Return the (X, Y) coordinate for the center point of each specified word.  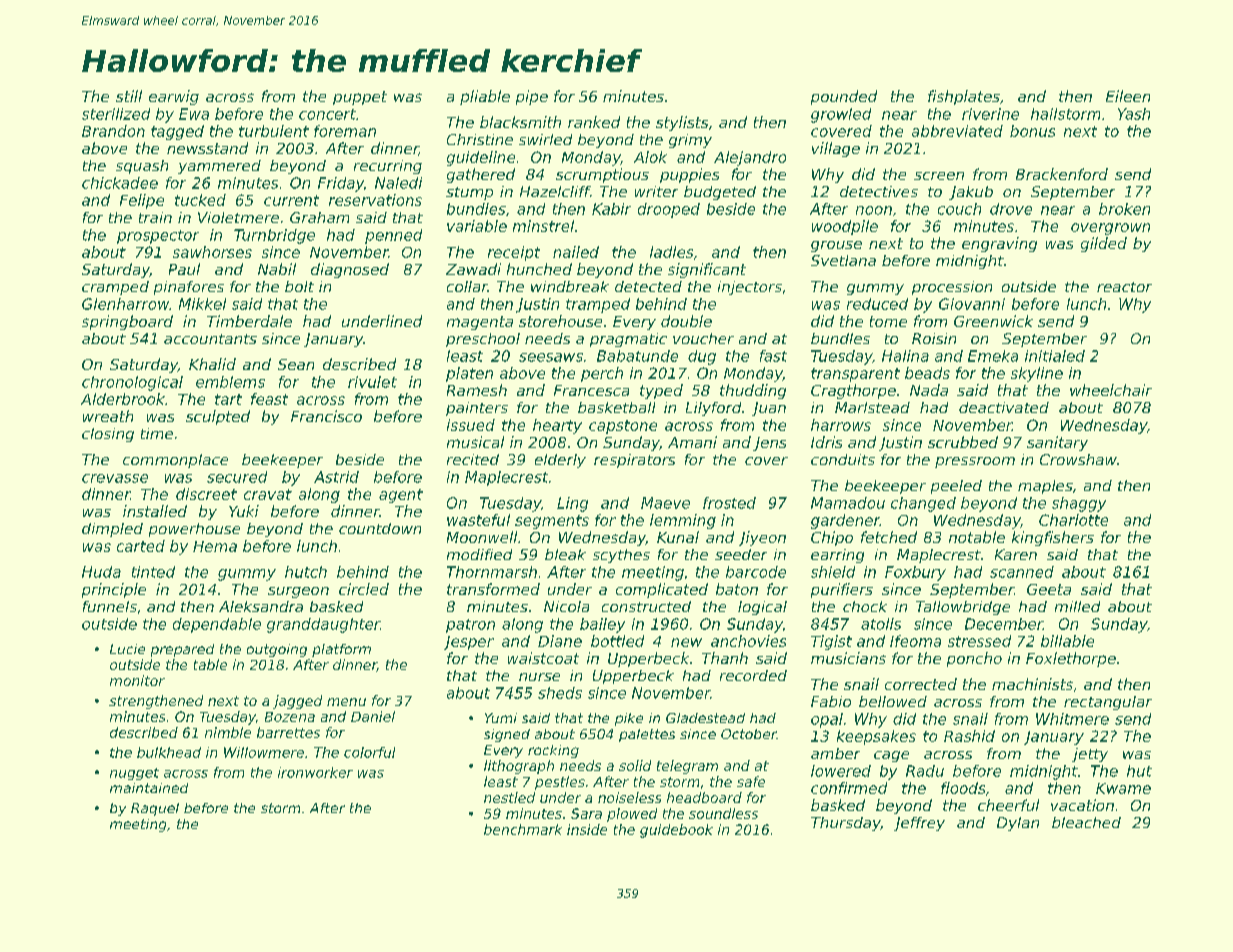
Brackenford (1062, 174)
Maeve (665, 503)
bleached (1086, 822)
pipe (532, 97)
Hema (215, 546)
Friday (341, 184)
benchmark (523, 829)
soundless (723, 813)
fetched (889, 537)
